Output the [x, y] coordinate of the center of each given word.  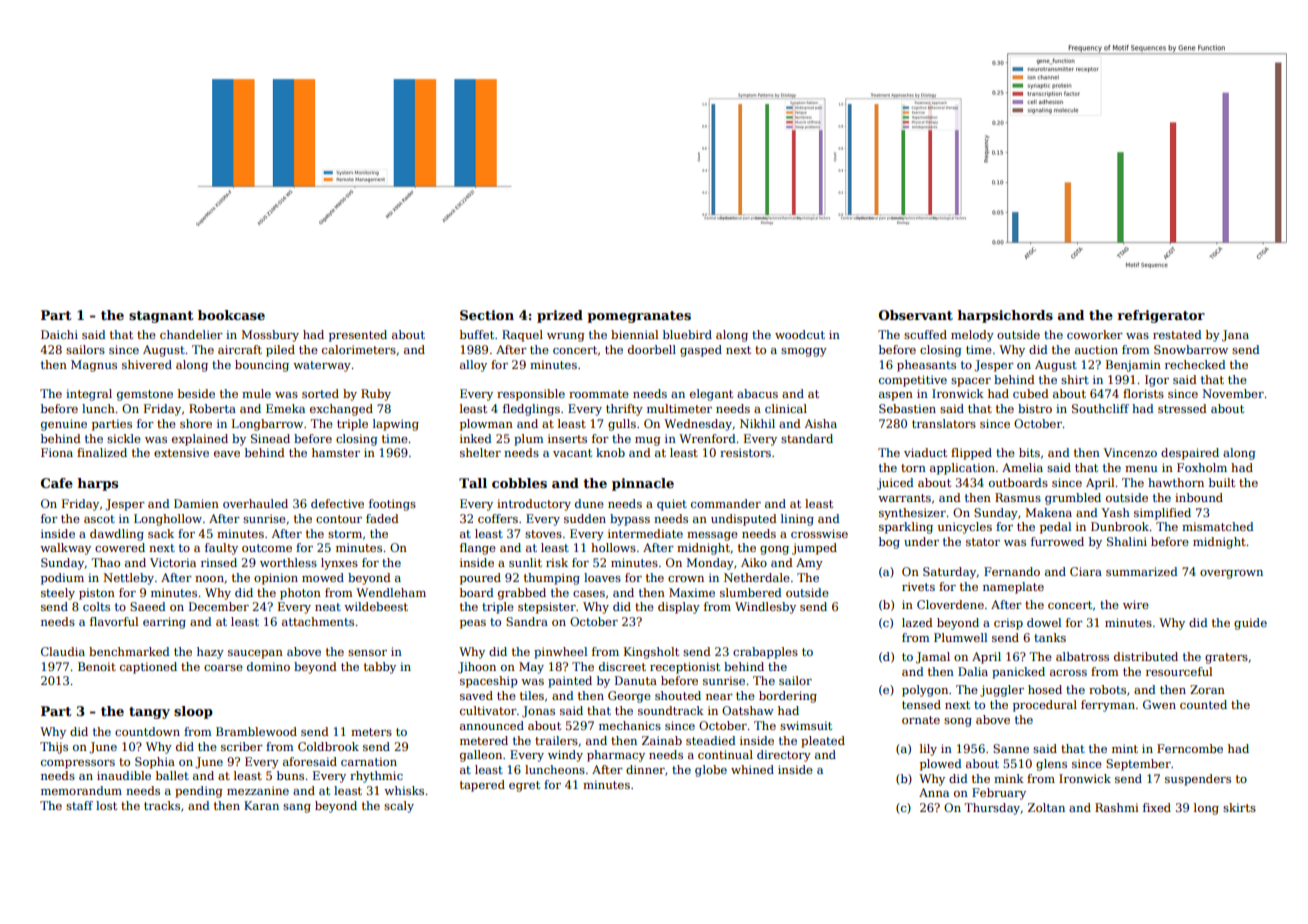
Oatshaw [748, 710]
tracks [162, 805]
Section [487, 315]
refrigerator [1161, 316]
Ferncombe [1190, 748]
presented [358, 336]
